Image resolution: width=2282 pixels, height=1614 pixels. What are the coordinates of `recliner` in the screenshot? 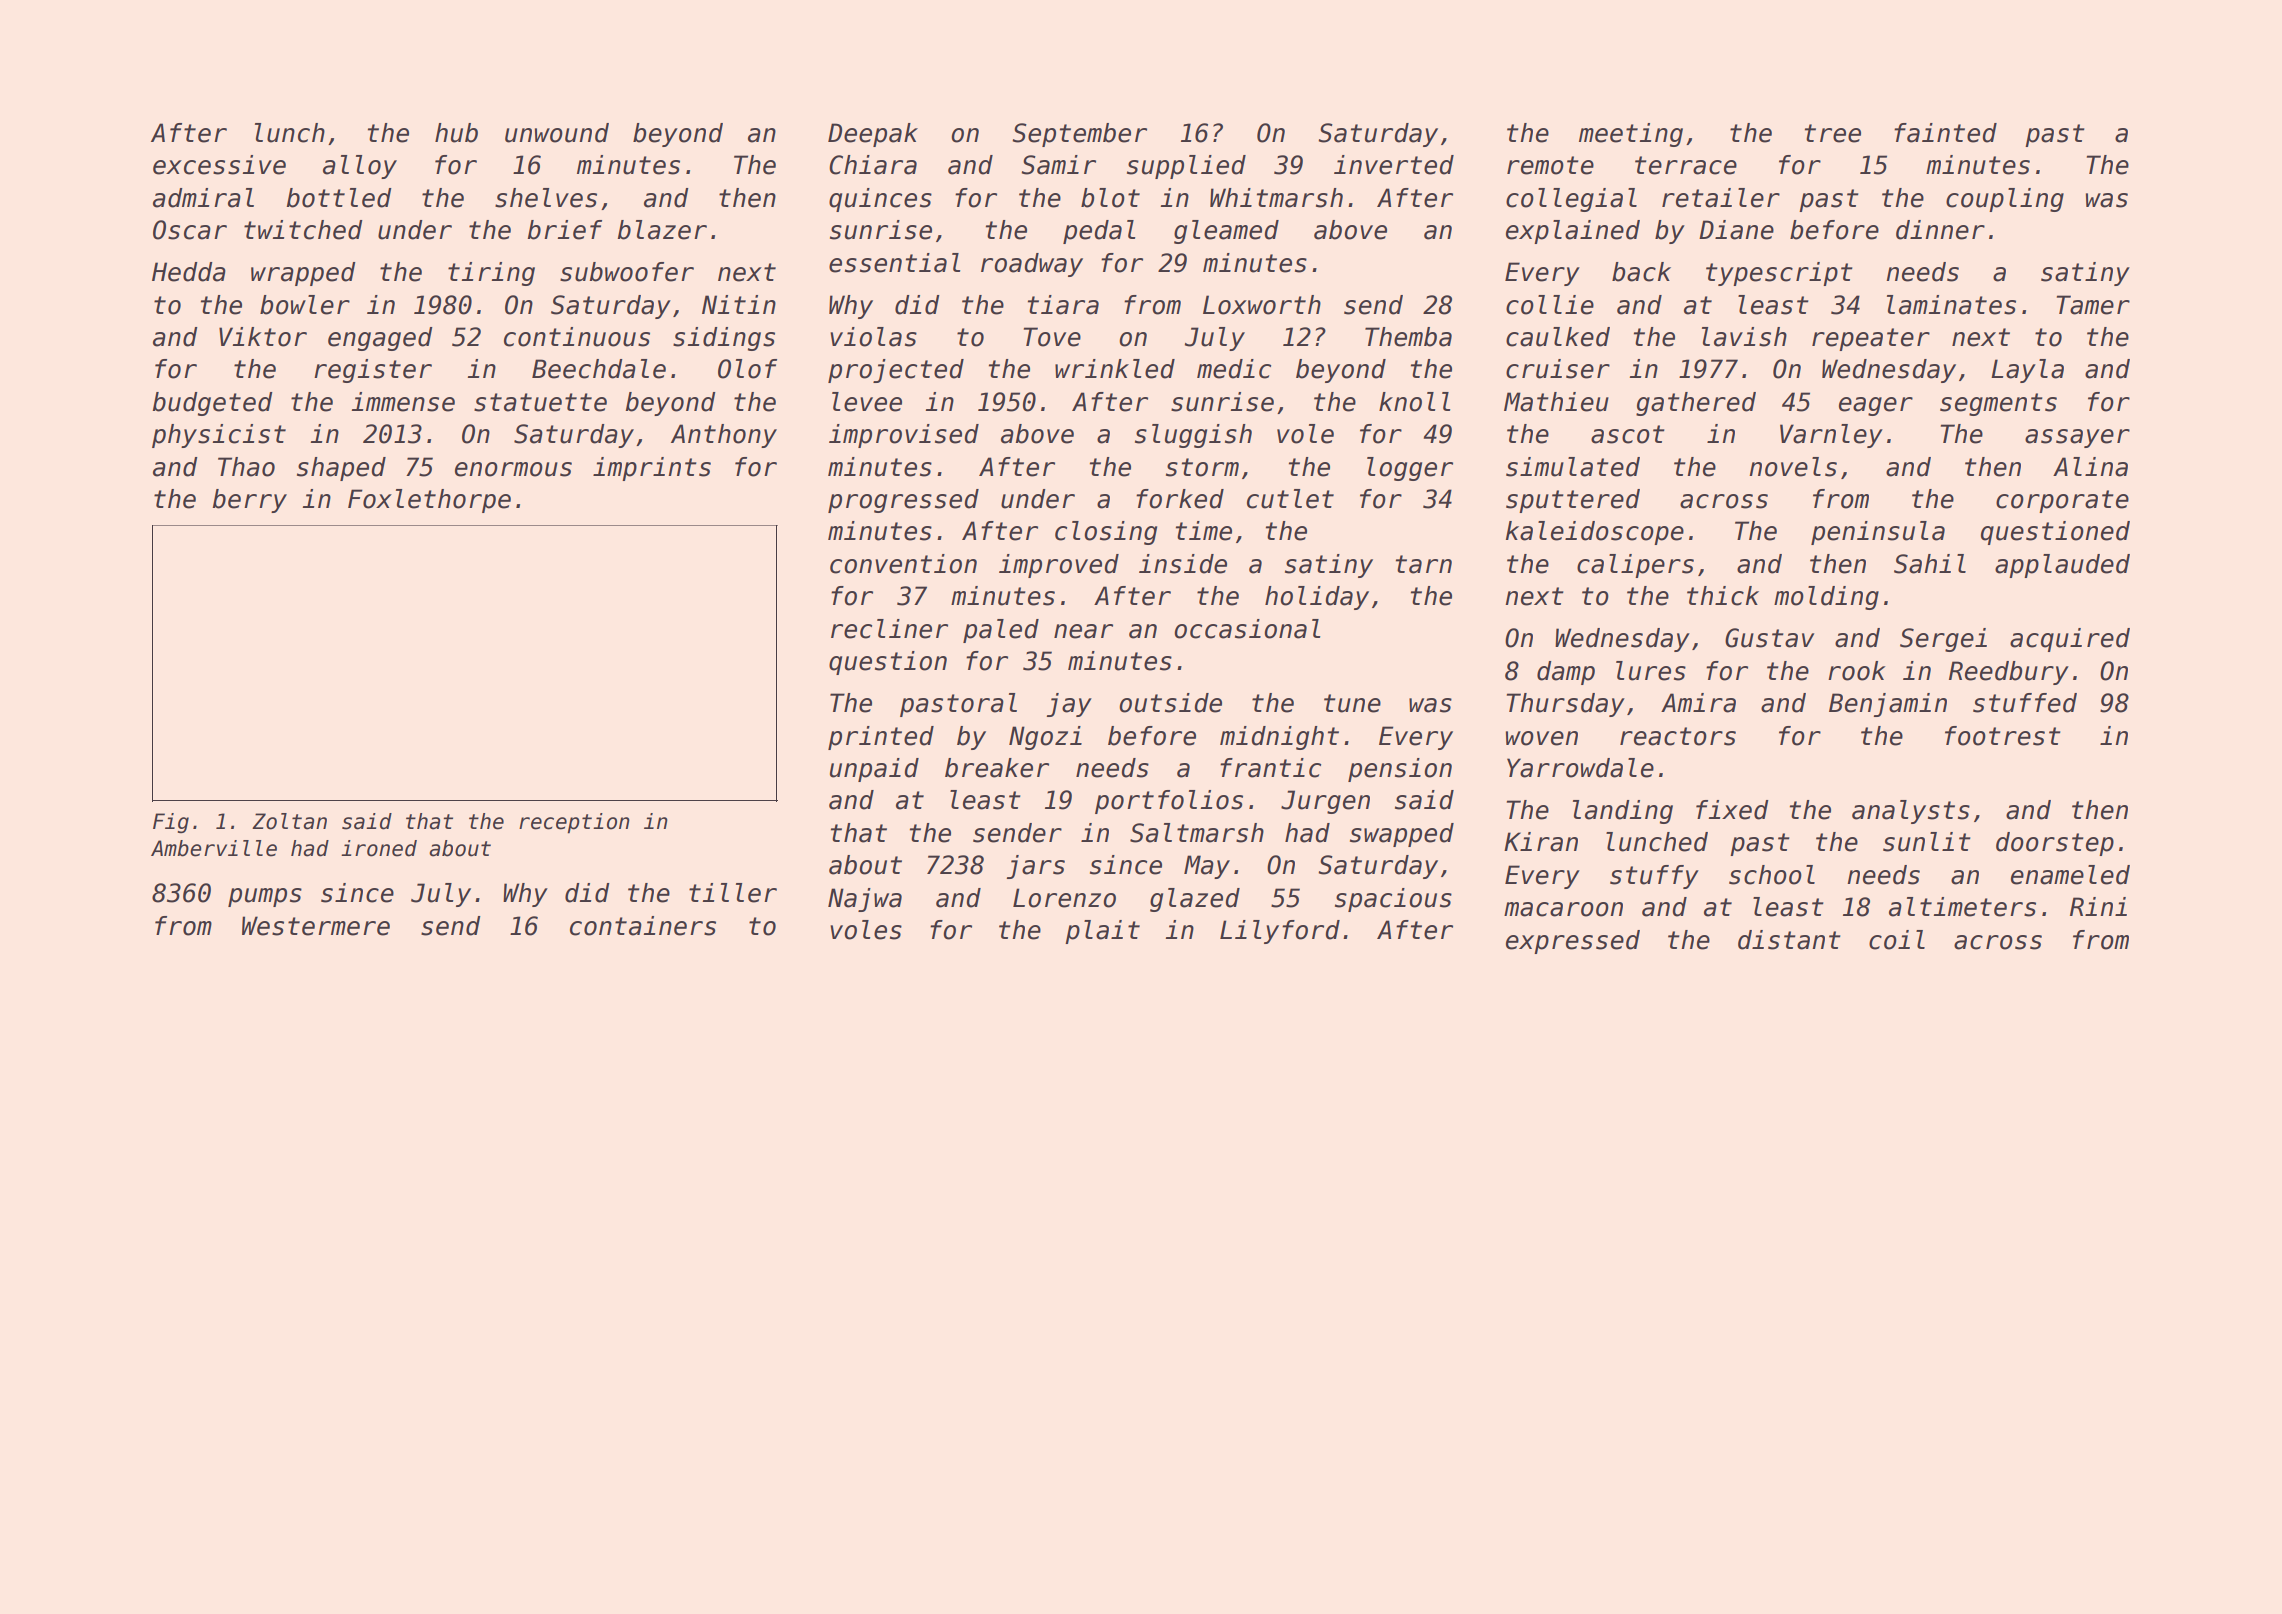 It's located at (889, 629).
